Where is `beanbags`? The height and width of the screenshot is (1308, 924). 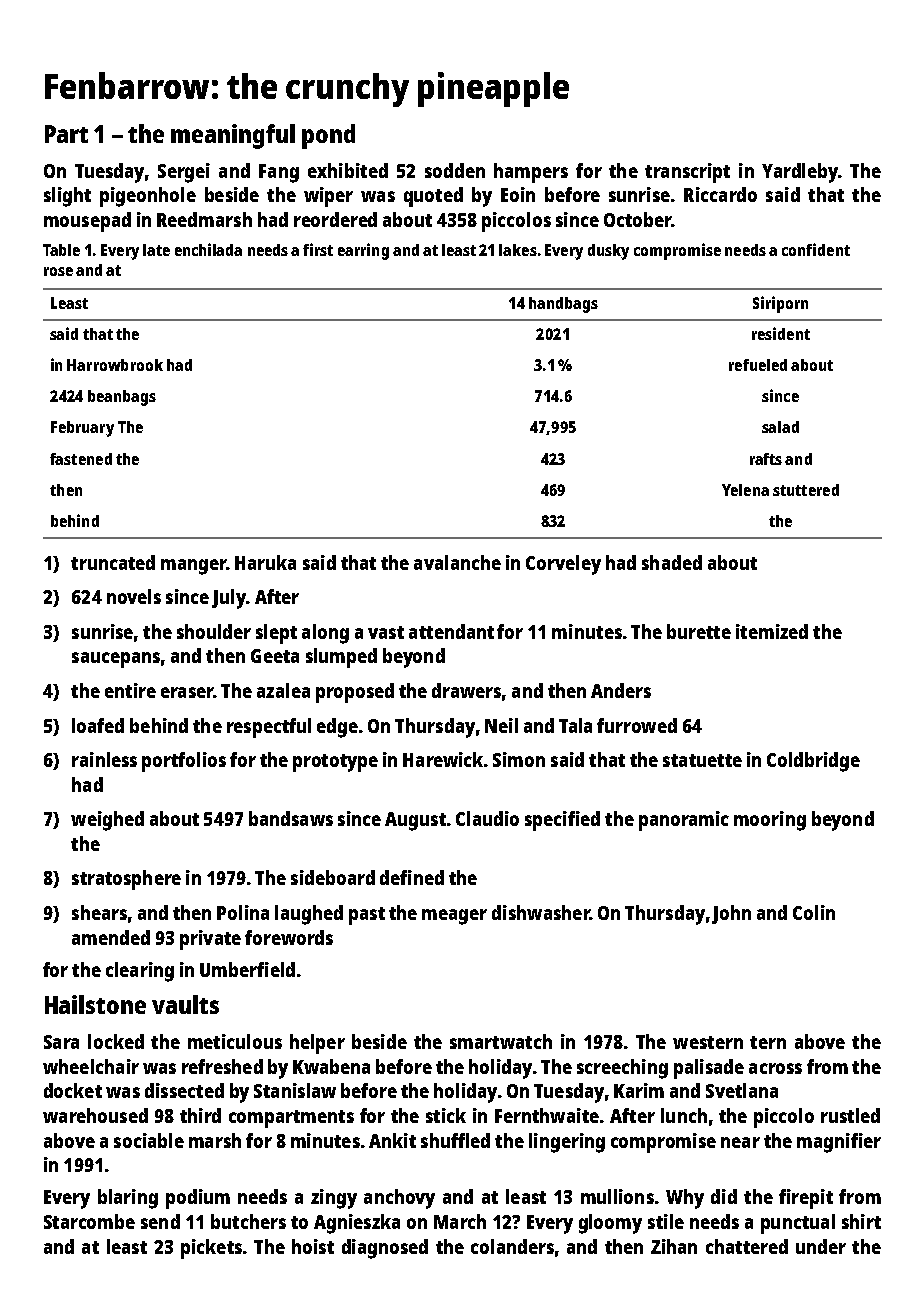 beanbags is located at coordinates (122, 398).
